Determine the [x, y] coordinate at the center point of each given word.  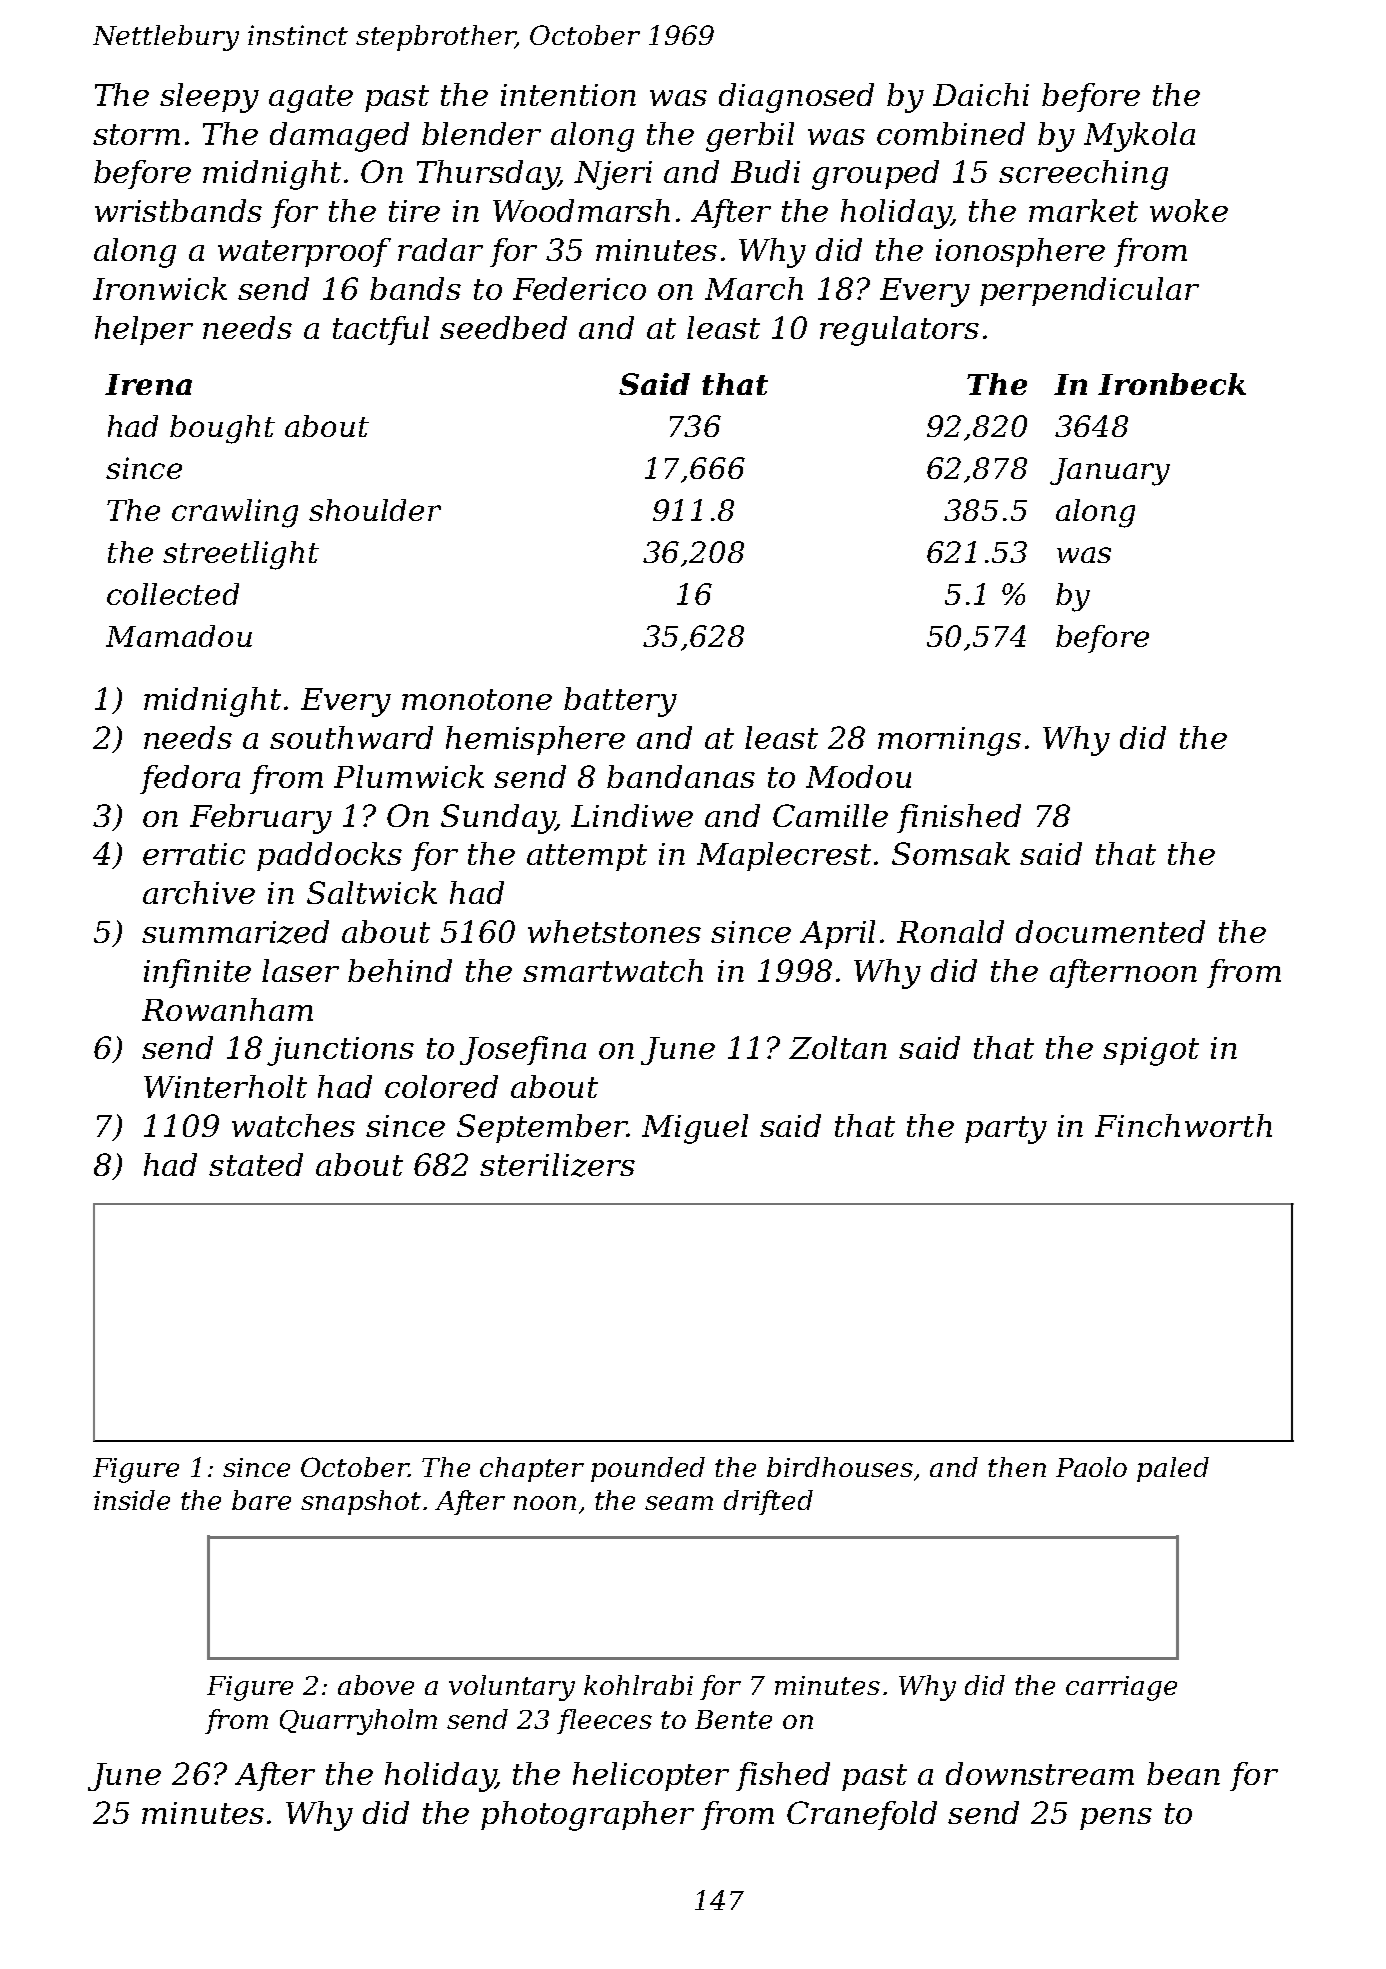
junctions [340, 1051]
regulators [899, 331]
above [376, 1685]
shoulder [375, 510]
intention [568, 95]
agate [311, 99]
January [1110, 472]
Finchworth [1183, 1125]
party [1006, 1130]
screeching [1083, 175]
